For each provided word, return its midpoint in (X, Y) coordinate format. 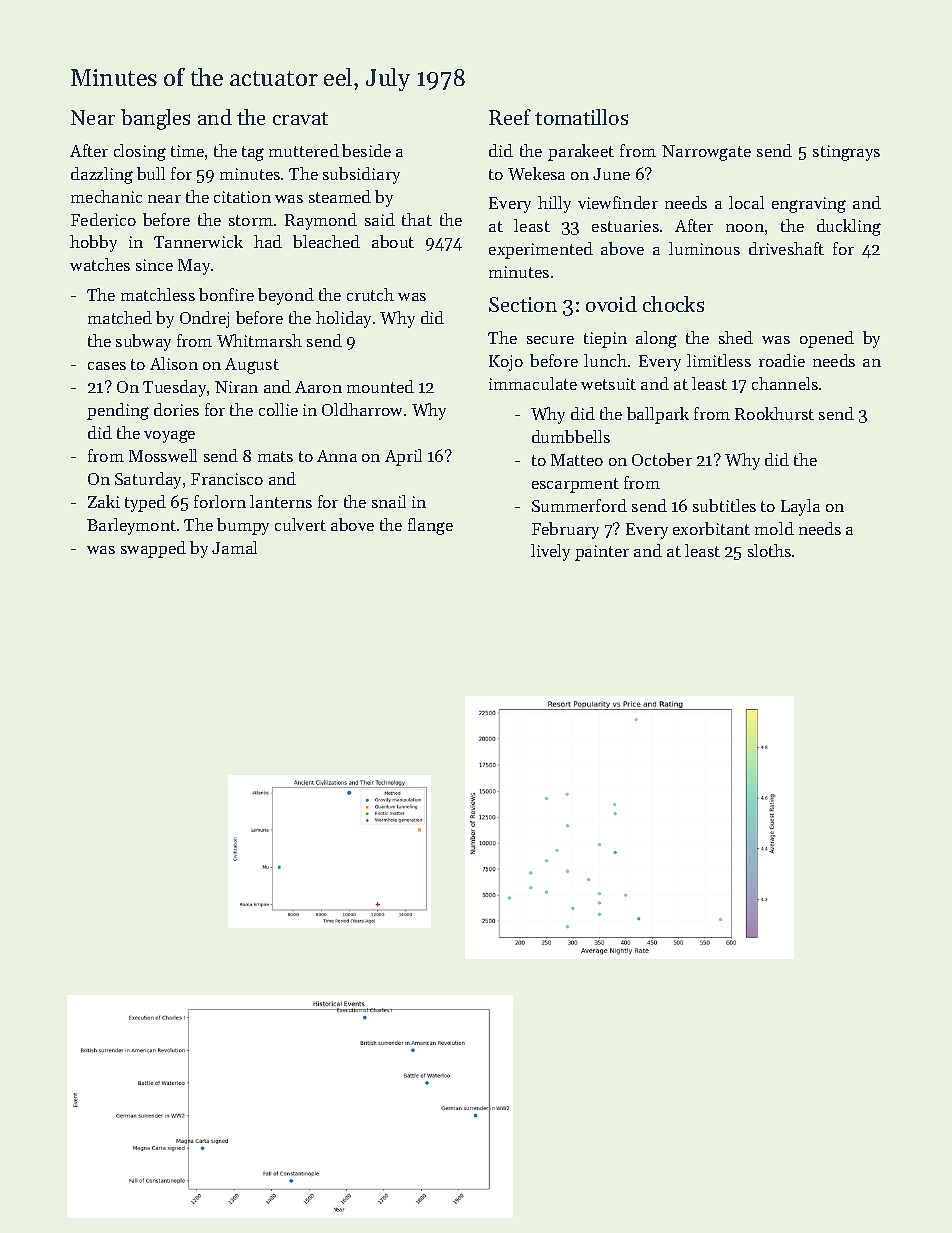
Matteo (577, 460)
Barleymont (131, 526)
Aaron (318, 387)
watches (100, 264)
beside (366, 150)
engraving (809, 205)
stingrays (846, 153)
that (417, 219)
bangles (155, 119)
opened (827, 339)
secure (550, 340)
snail (389, 501)
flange (430, 526)
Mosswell (163, 455)
